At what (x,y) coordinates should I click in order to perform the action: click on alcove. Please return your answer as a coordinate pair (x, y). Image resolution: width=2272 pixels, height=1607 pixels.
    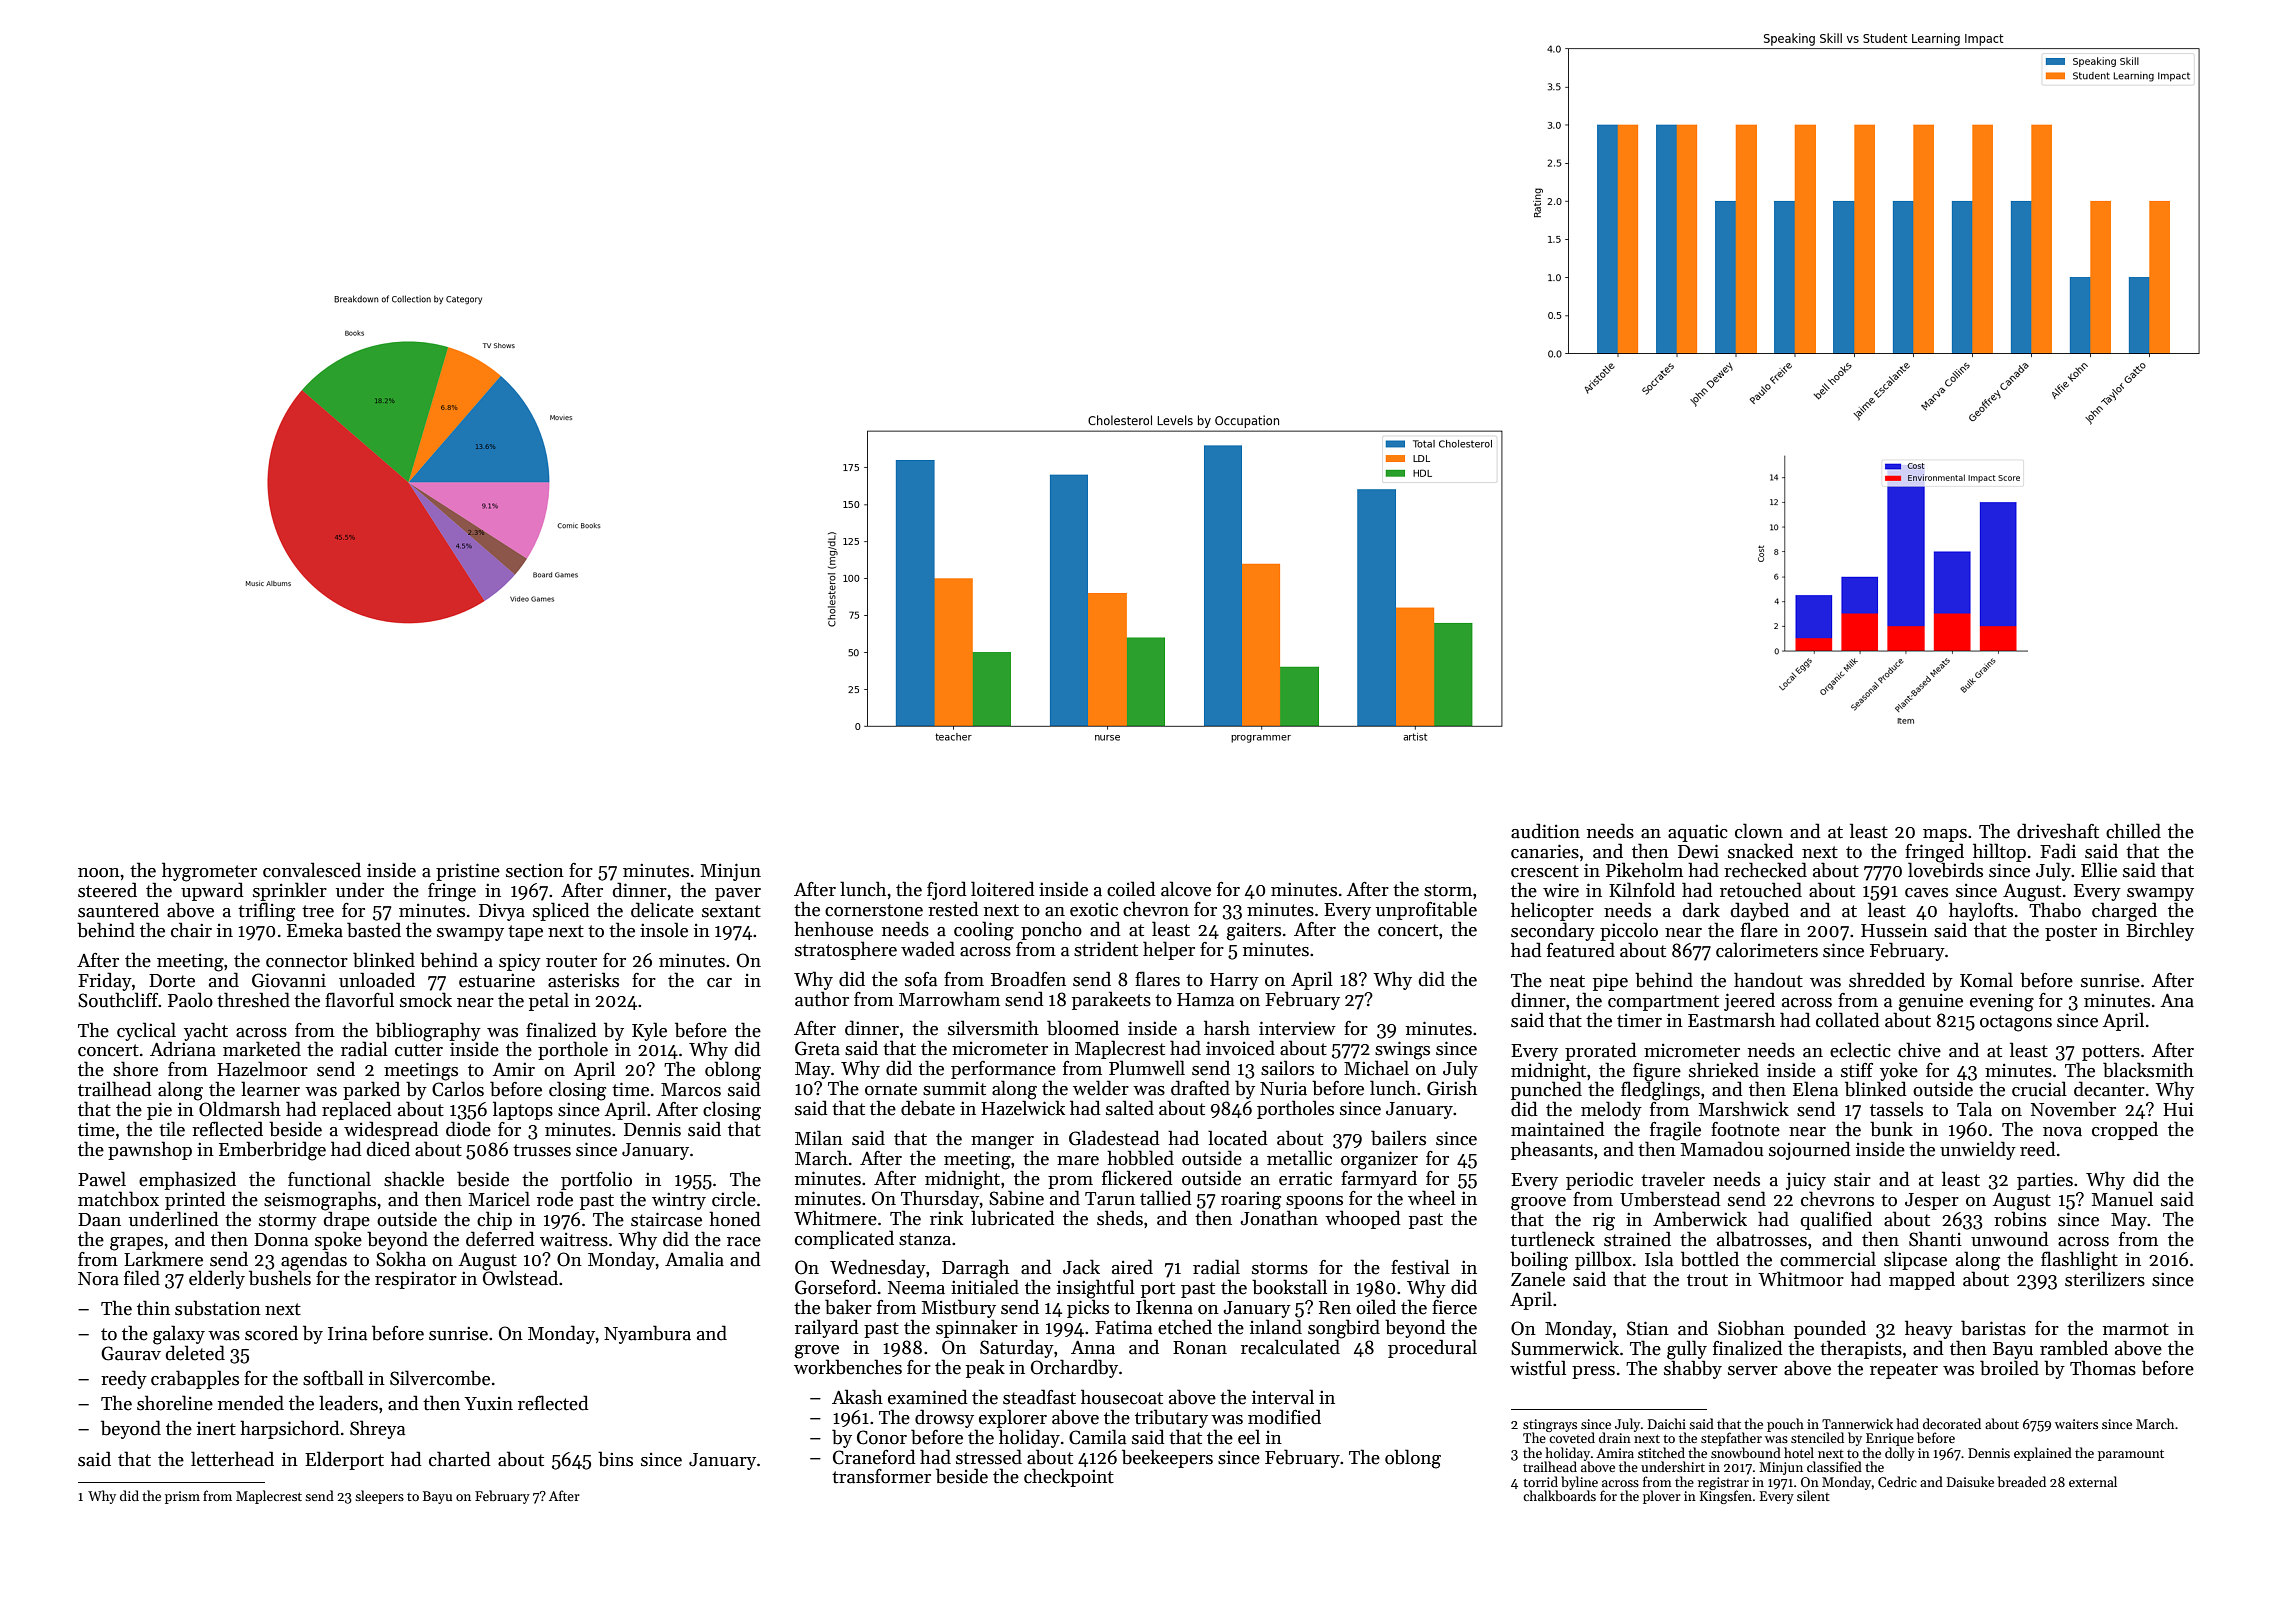
    Looking at the image, I should click on (1186, 889).
